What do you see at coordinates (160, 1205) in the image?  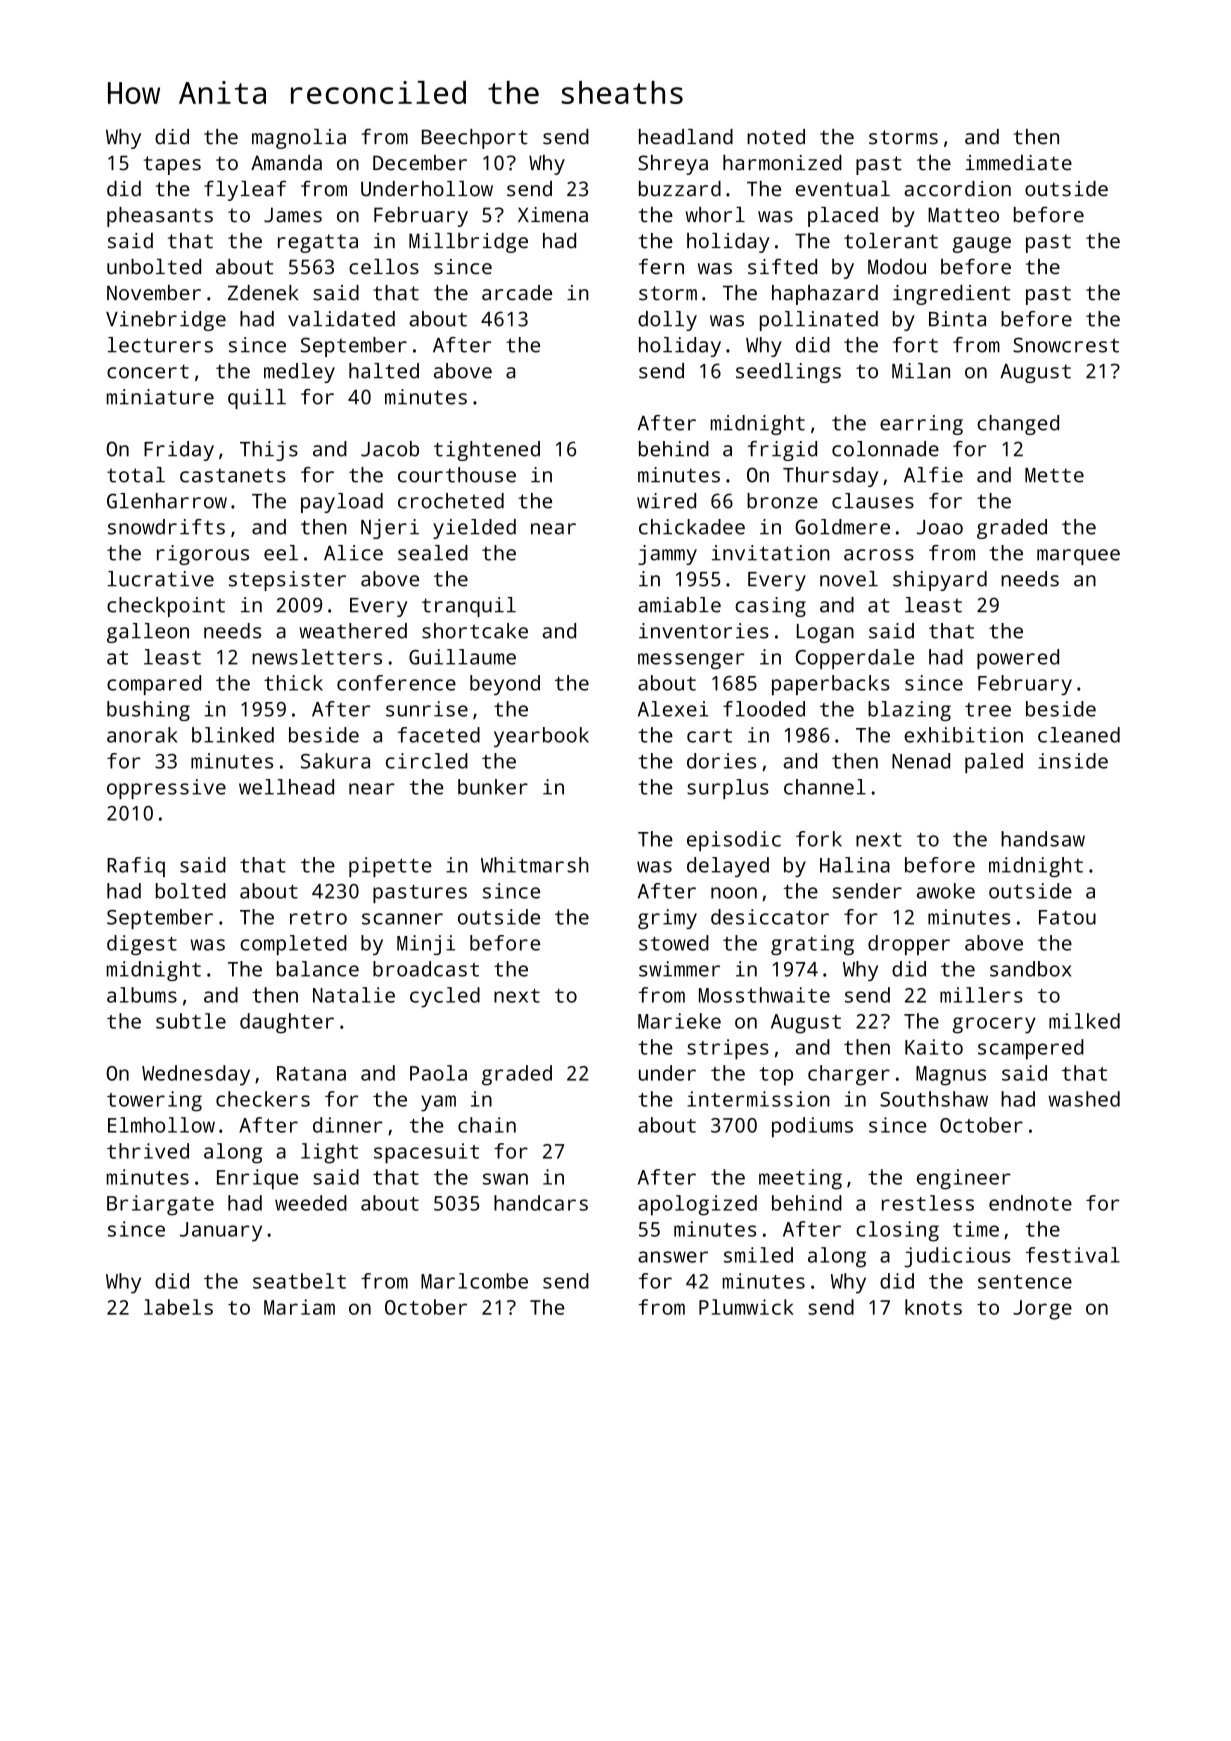 I see `Briargate` at bounding box center [160, 1205].
